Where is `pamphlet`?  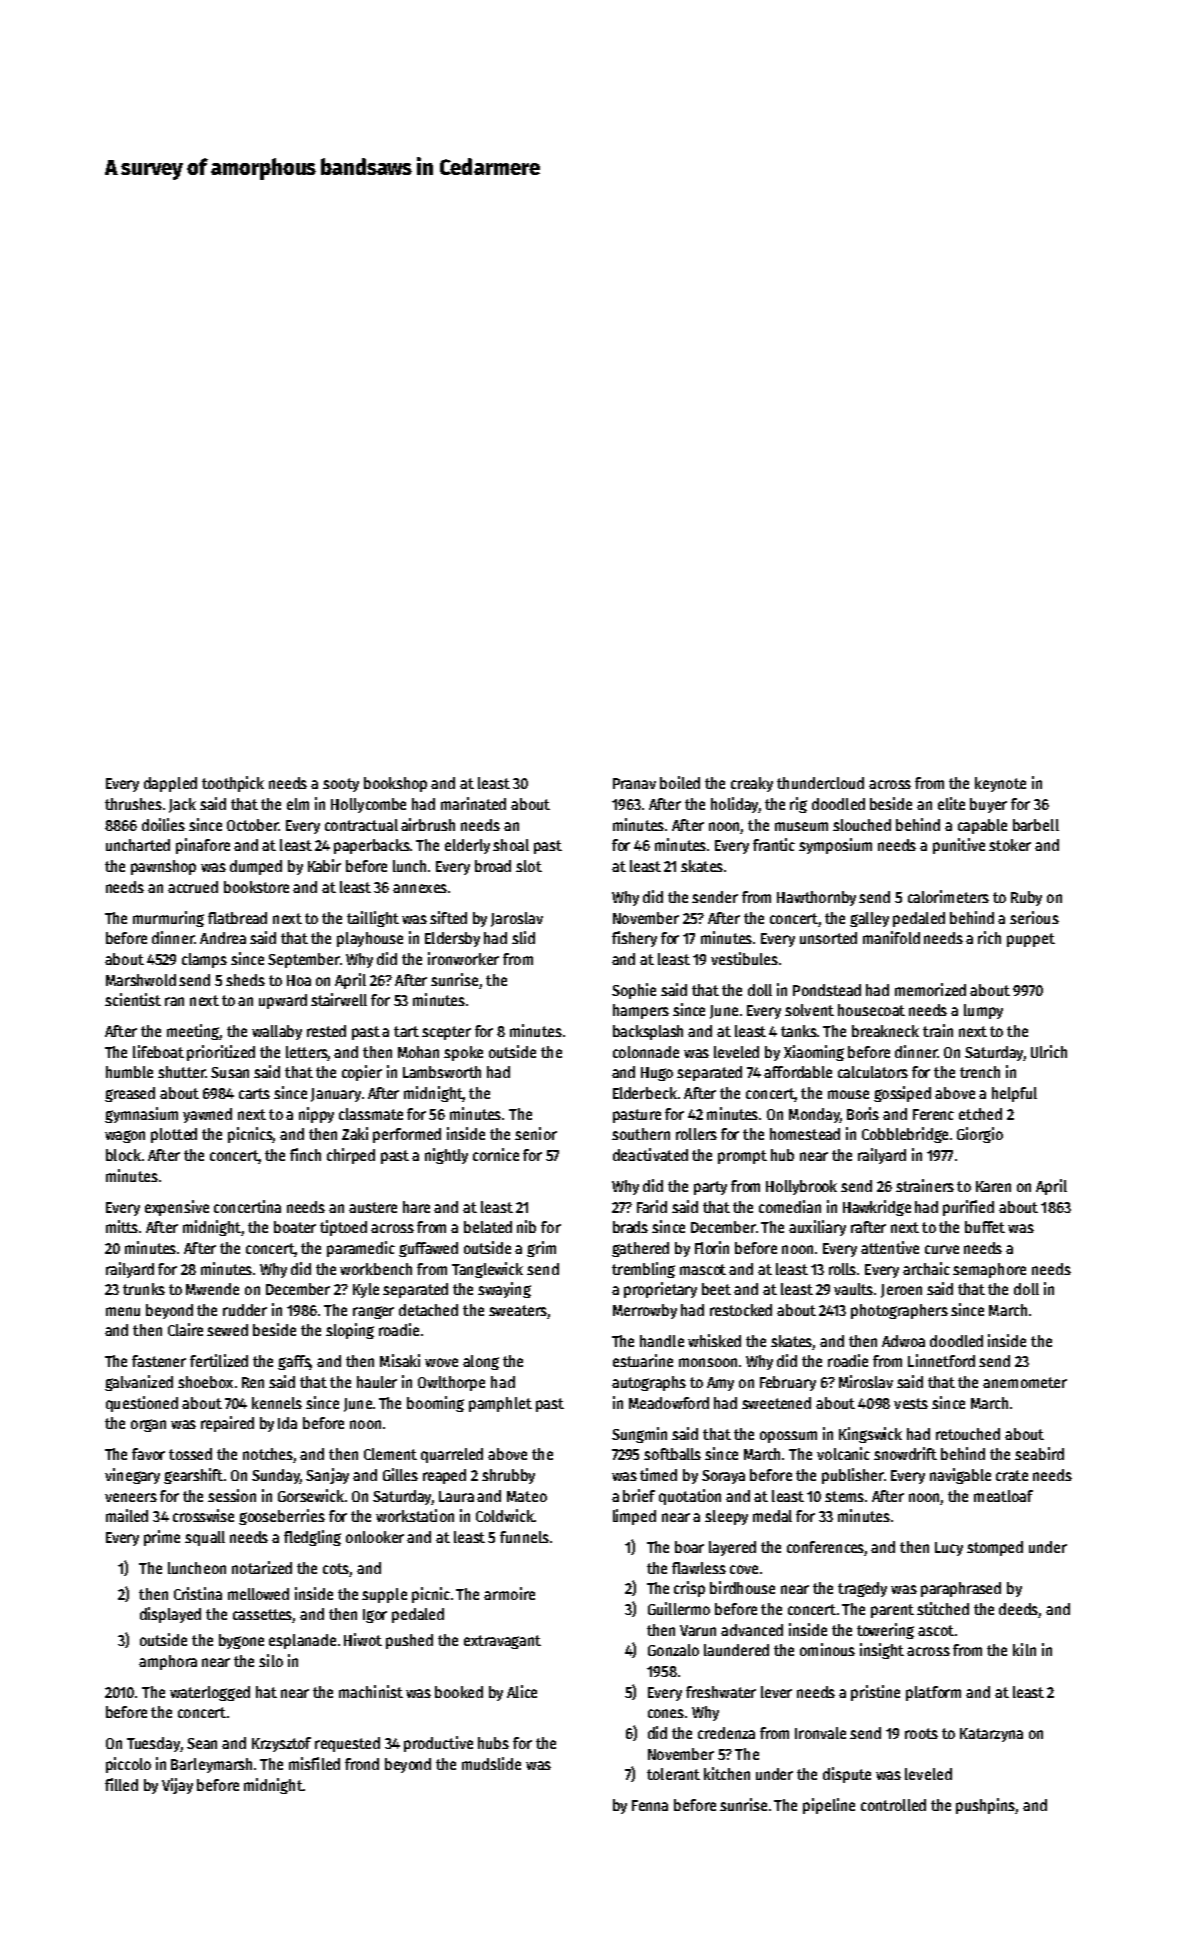
pamphlet is located at coordinates (500, 1404).
